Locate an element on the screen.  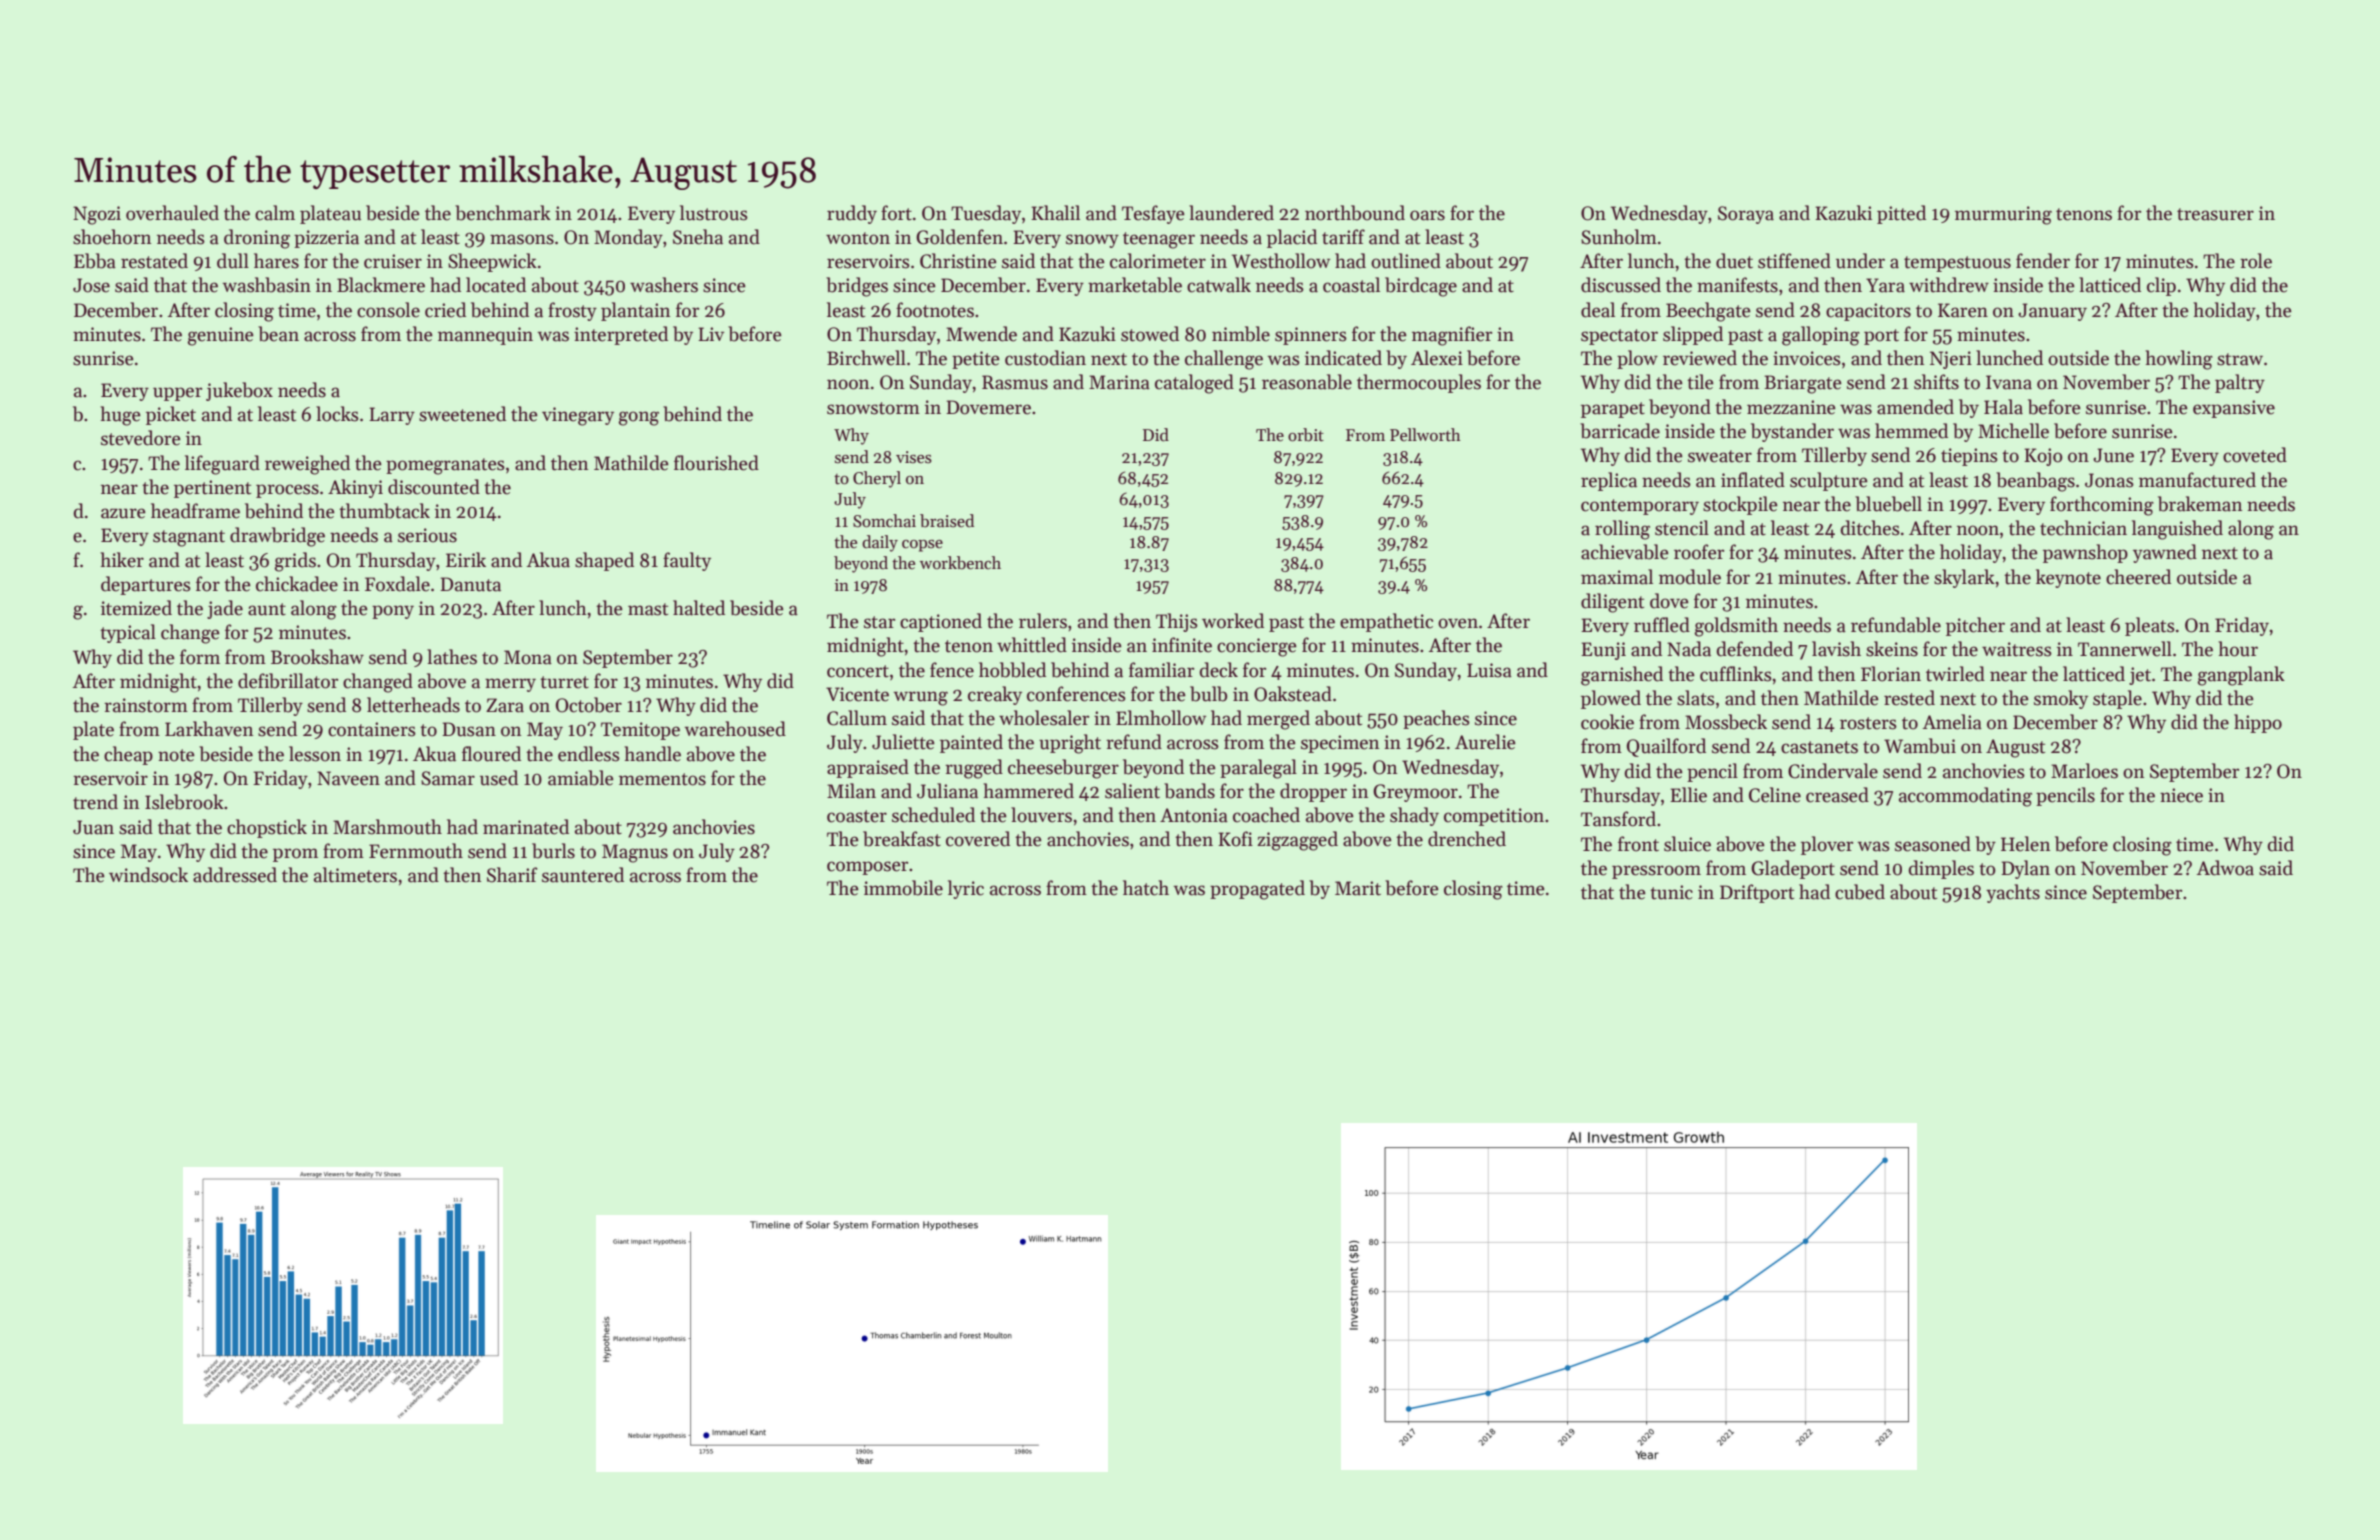
Beechgate is located at coordinates (1708, 312).
